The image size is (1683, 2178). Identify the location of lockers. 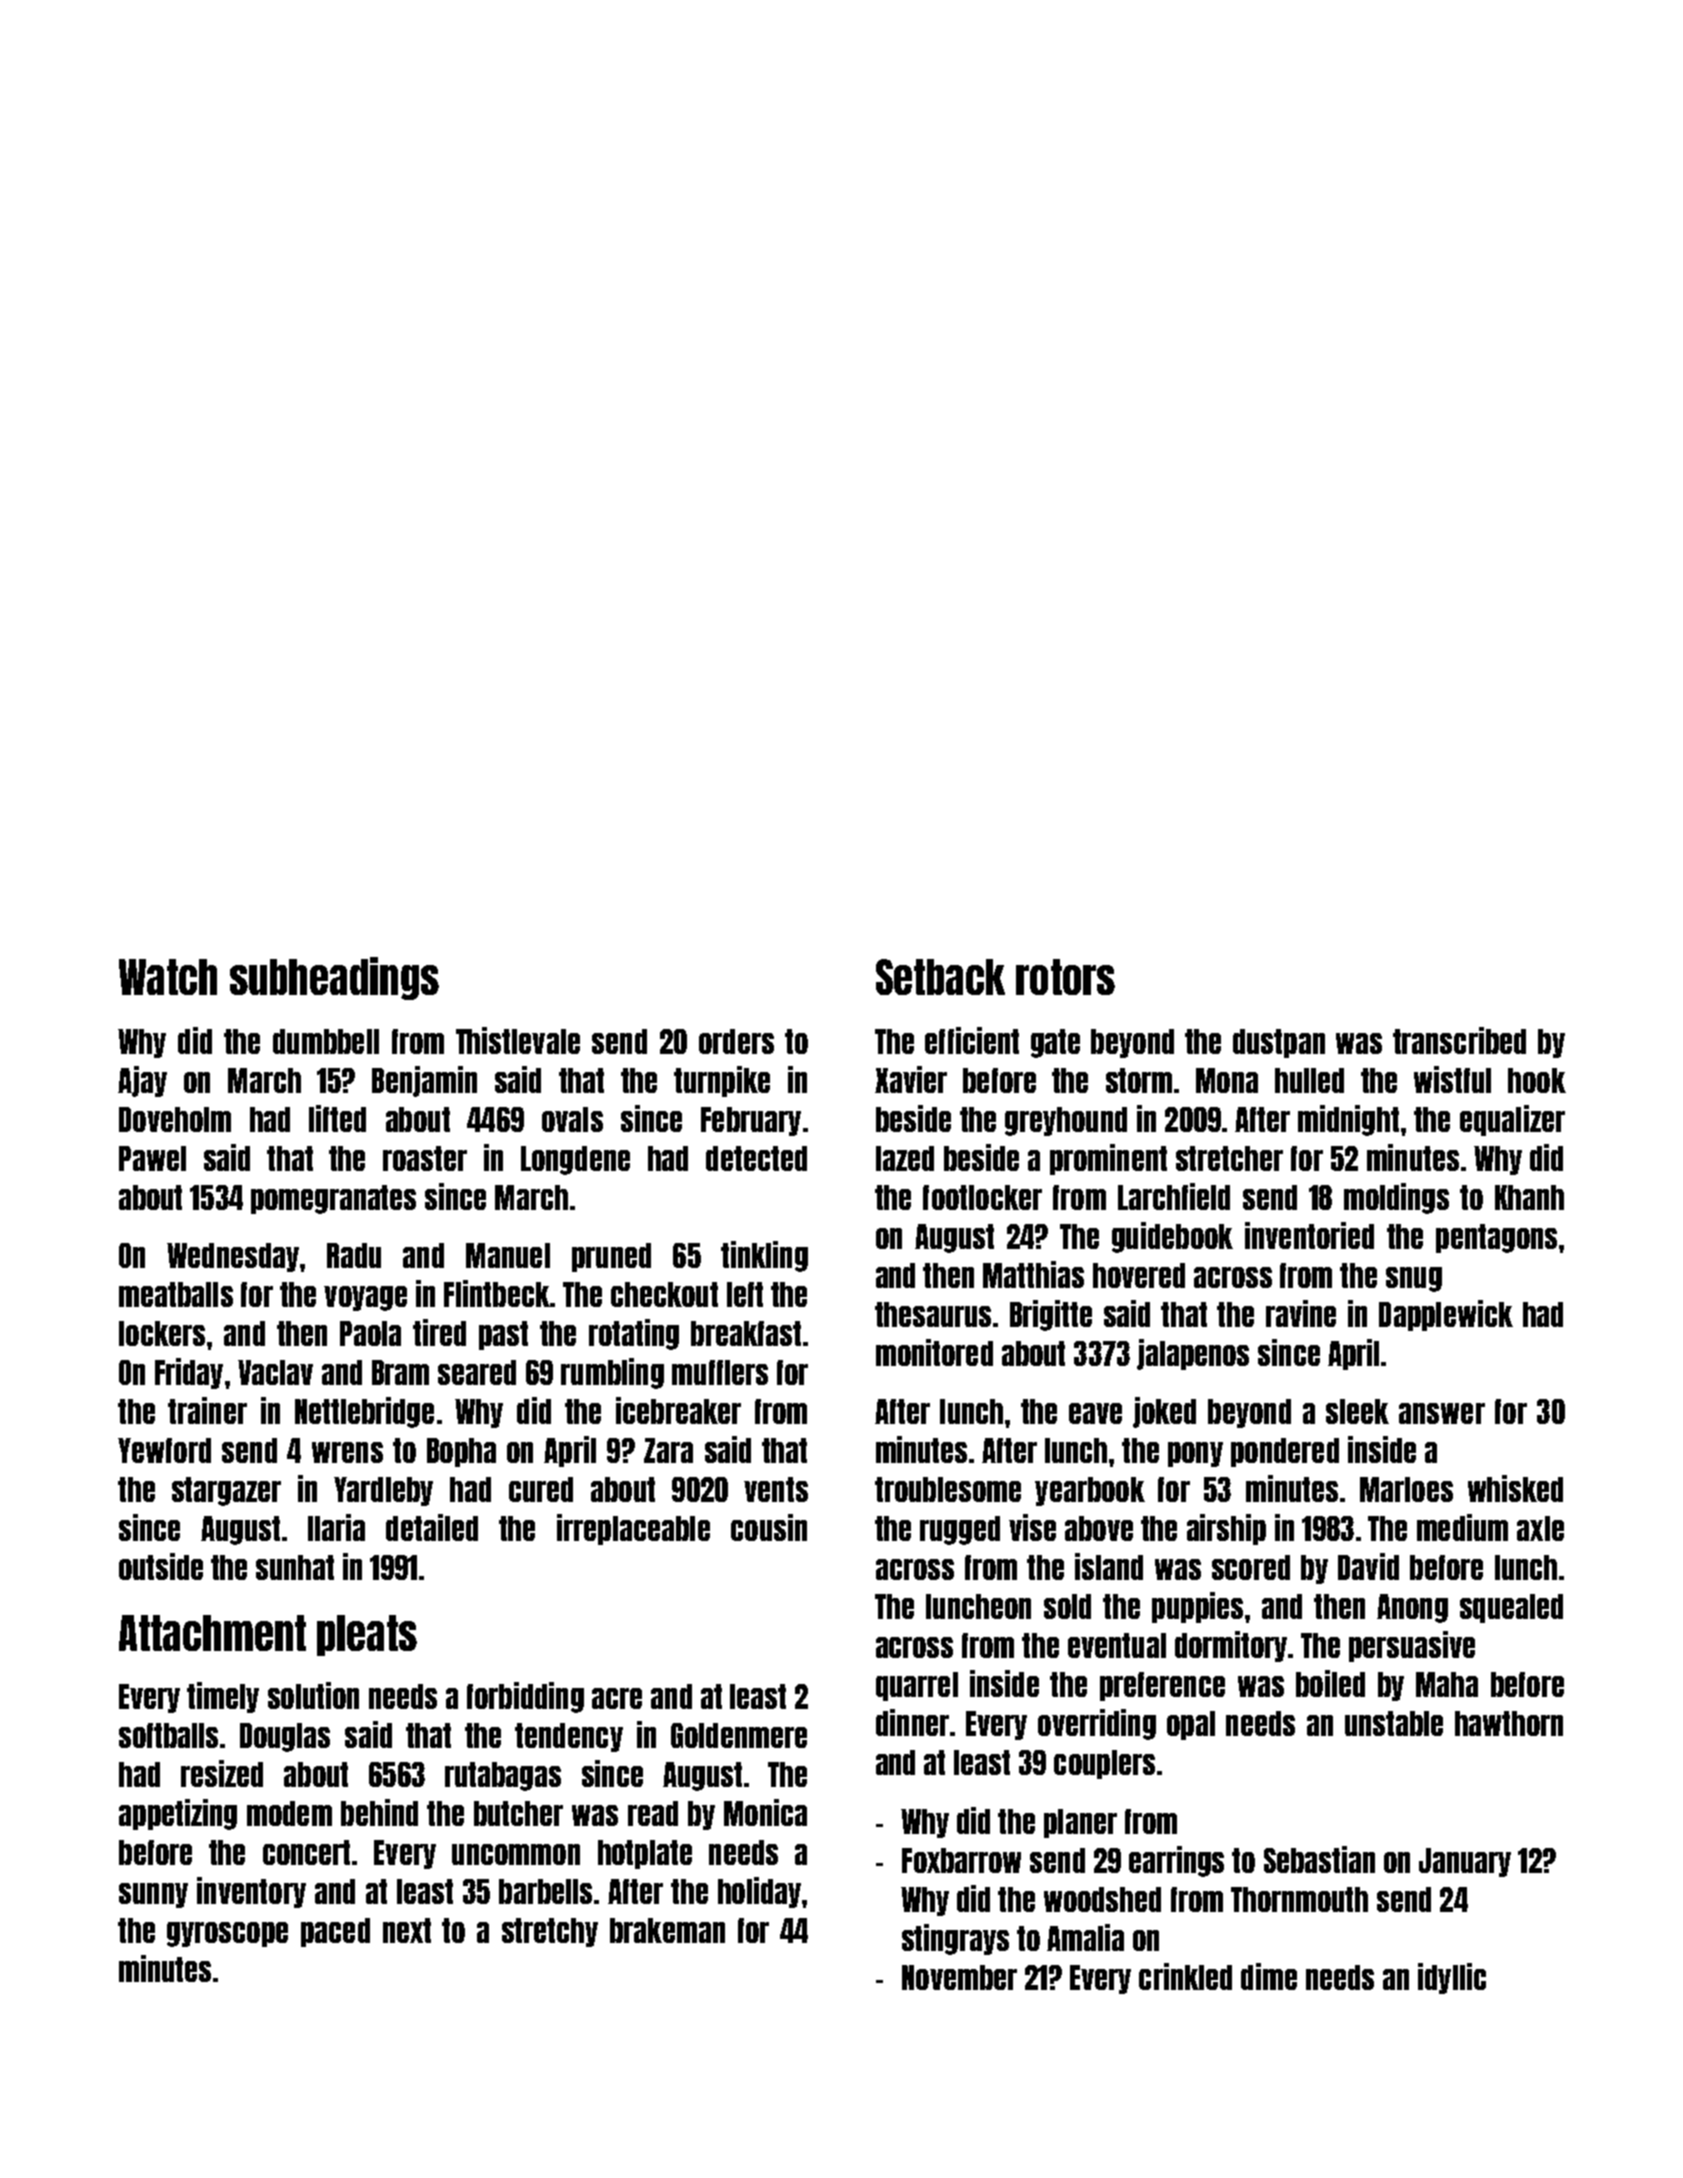
(162, 1333).
